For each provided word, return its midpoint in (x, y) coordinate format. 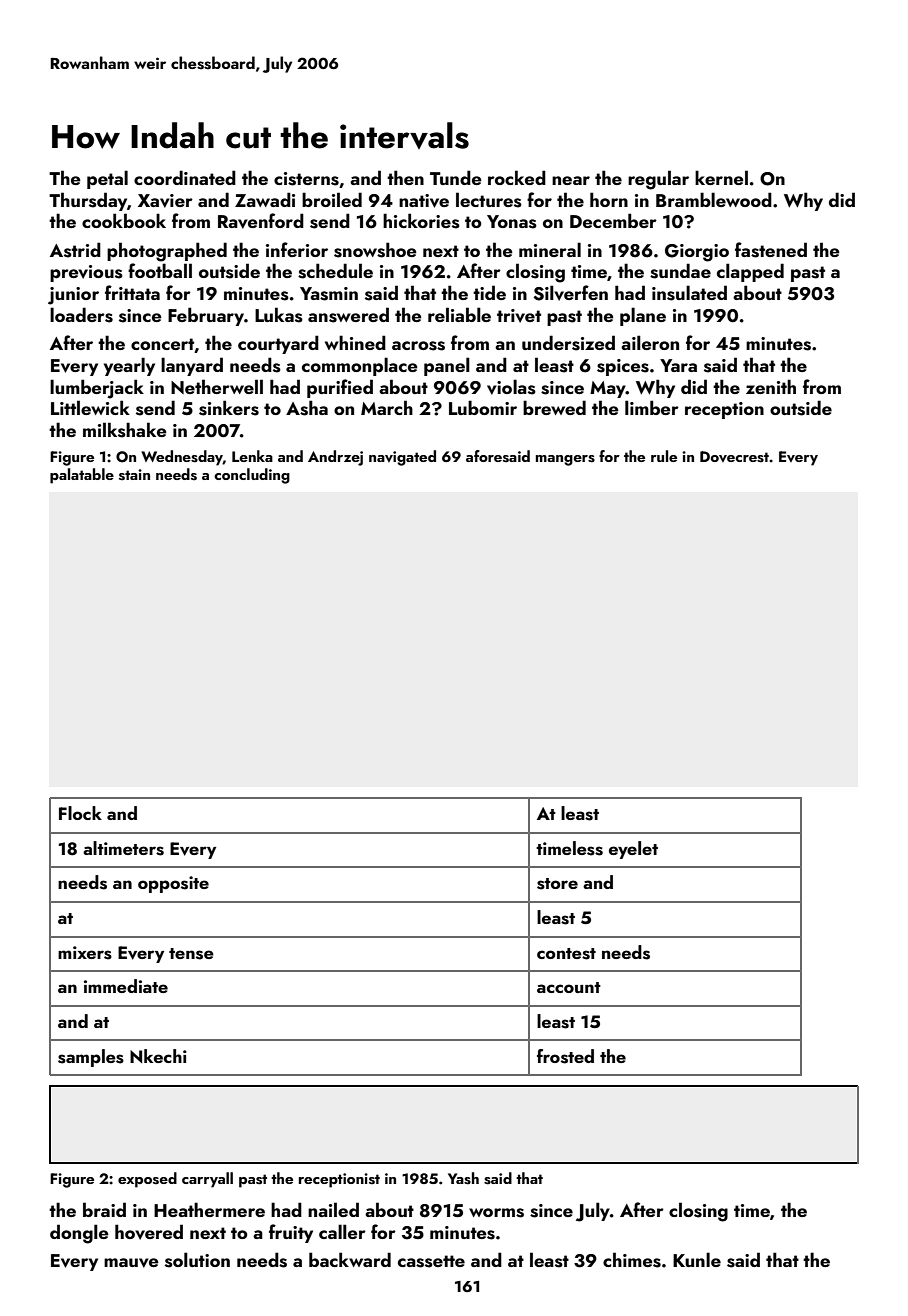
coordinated (185, 177)
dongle (79, 1234)
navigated (402, 458)
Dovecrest (734, 457)
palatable (82, 476)
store (557, 884)
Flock (80, 813)
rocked (517, 177)
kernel (721, 177)
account (569, 987)
